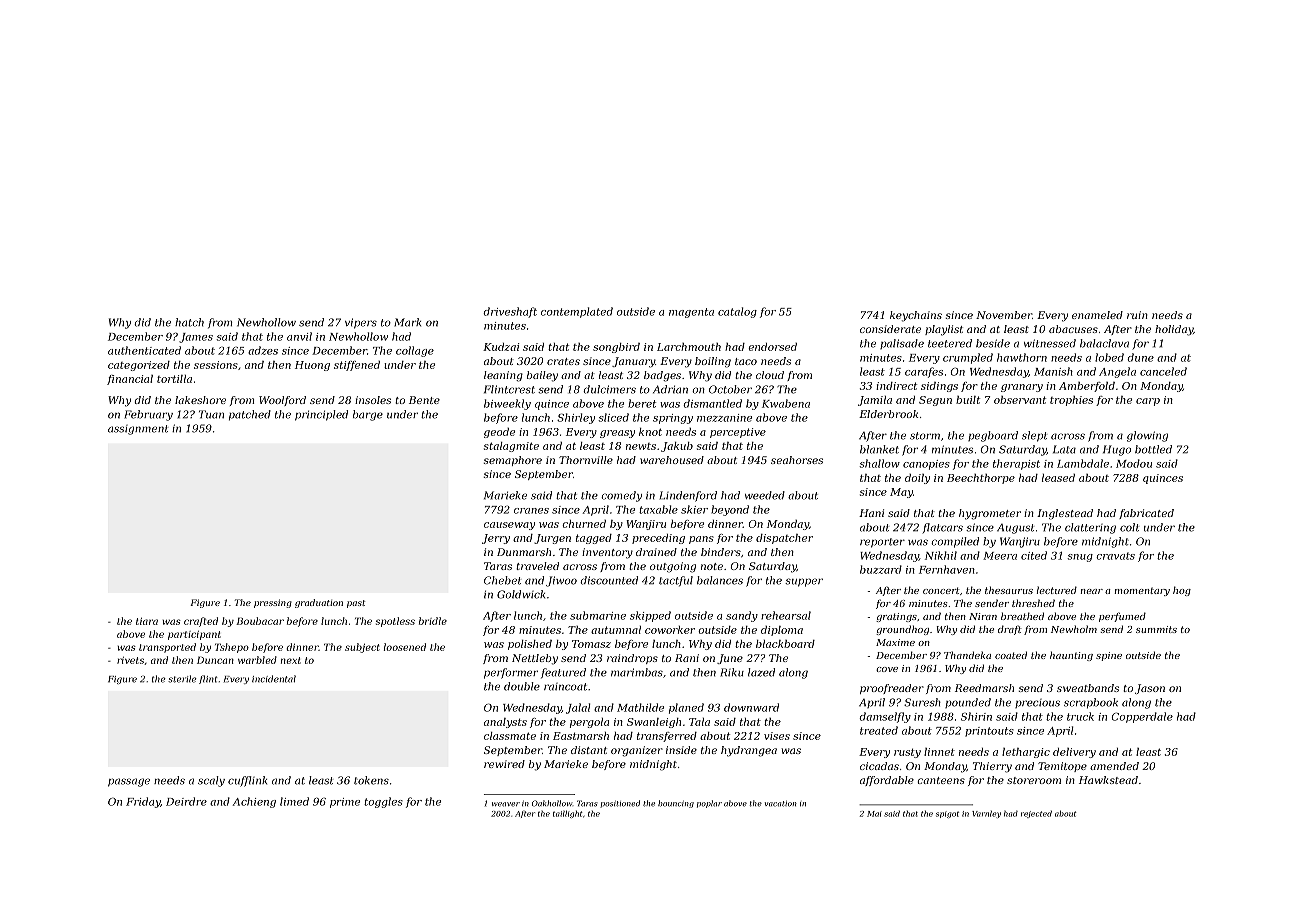  What do you see at coordinates (1073, 329) in the page?
I see `abacuses` at bounding box center [1073, 329].
